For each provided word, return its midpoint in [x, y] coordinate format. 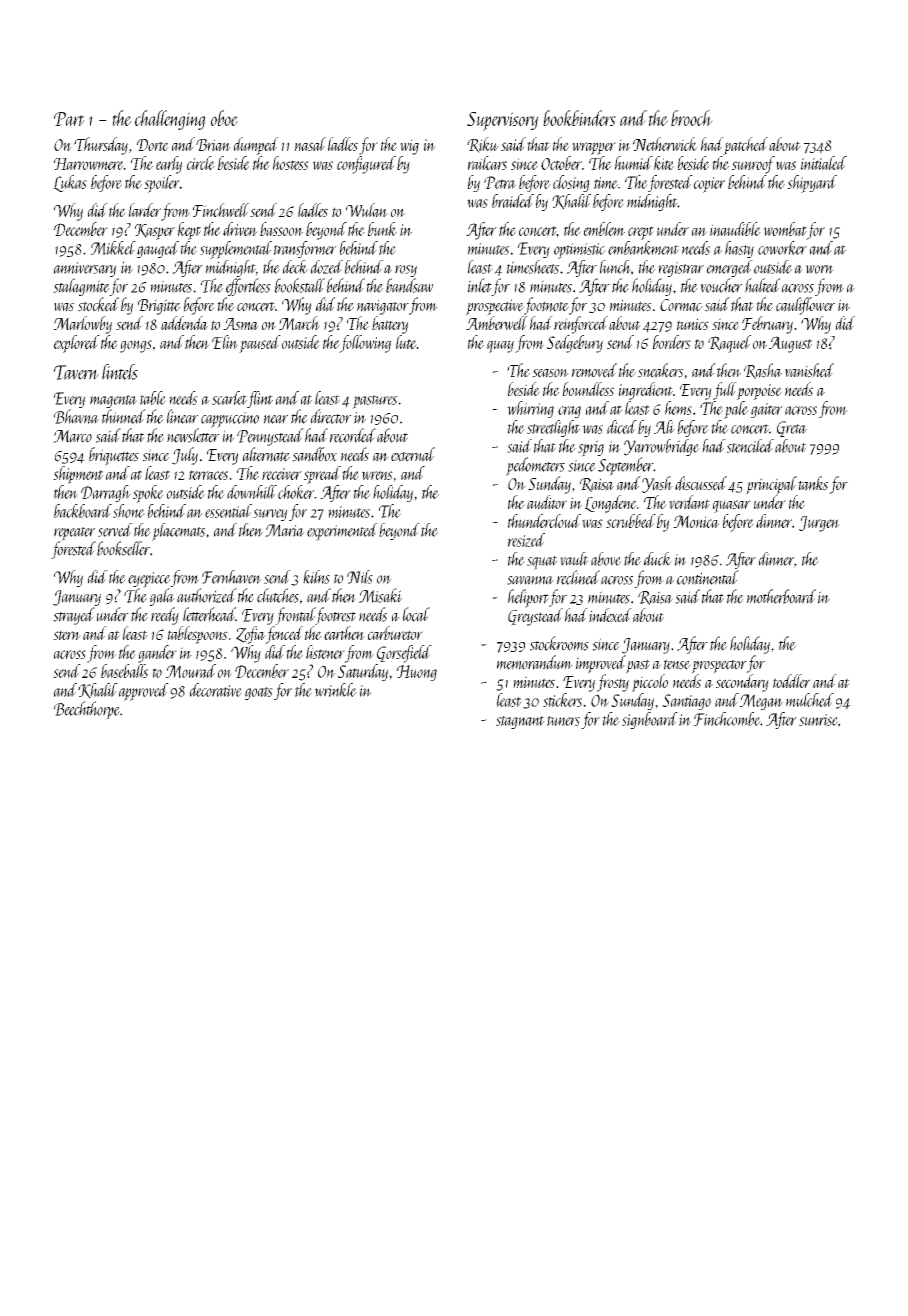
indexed [610, 615]
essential [228, 511]
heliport [528, 598]
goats [259, 693]
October [561, 163]
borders [672, 342]
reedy [165, 616]
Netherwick [665, 144]
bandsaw [409, 285]
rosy [406, 271]
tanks [813, 483]
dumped [256, 146]
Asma [241, 324]
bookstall [300, 285]
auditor [547, 502]
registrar [681, 269]
